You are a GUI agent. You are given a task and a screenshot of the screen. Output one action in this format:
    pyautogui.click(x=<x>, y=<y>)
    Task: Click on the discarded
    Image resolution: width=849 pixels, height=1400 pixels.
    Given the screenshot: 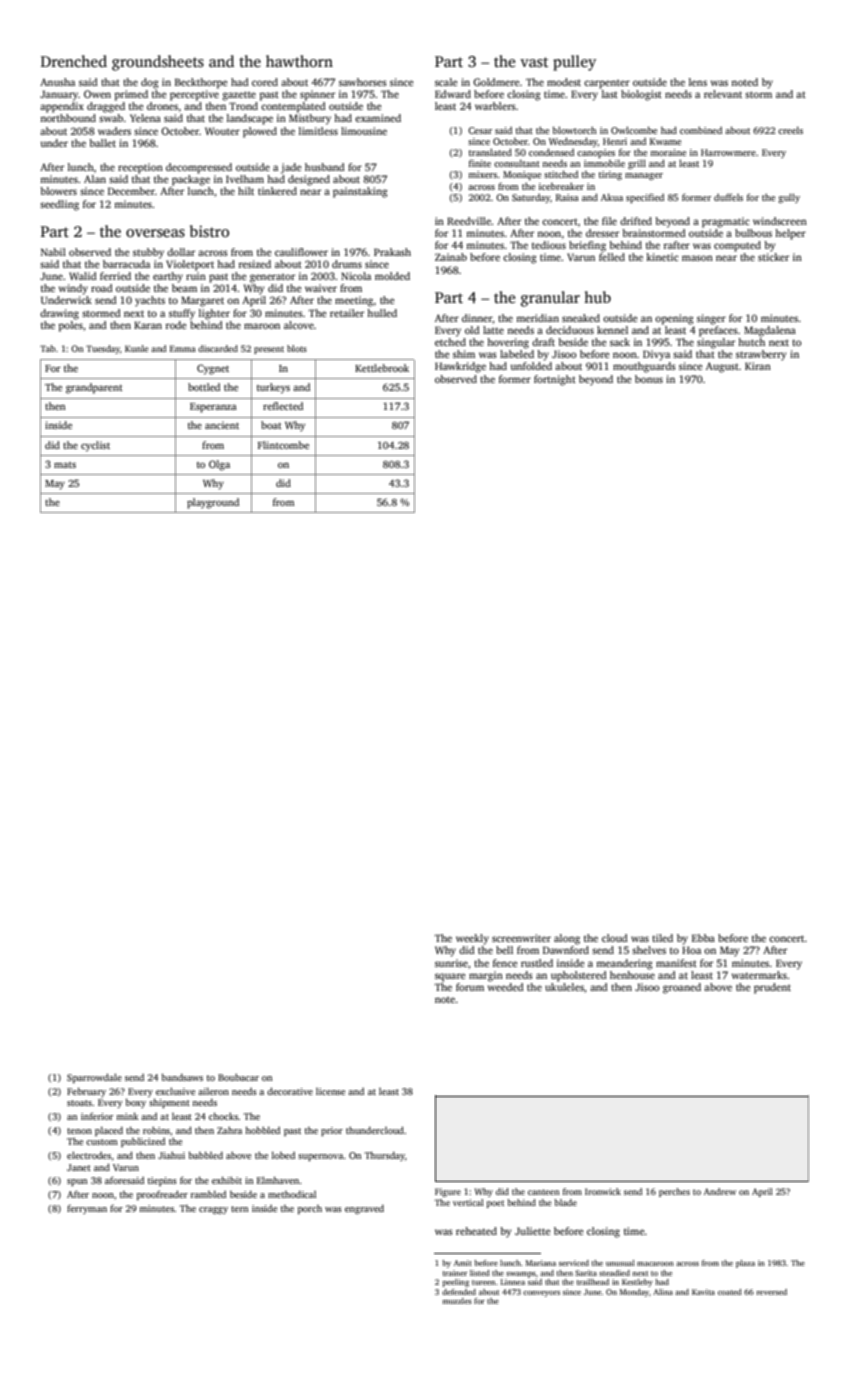 What is the action you would take?
    pyautogui.click(x=218, y=348)
